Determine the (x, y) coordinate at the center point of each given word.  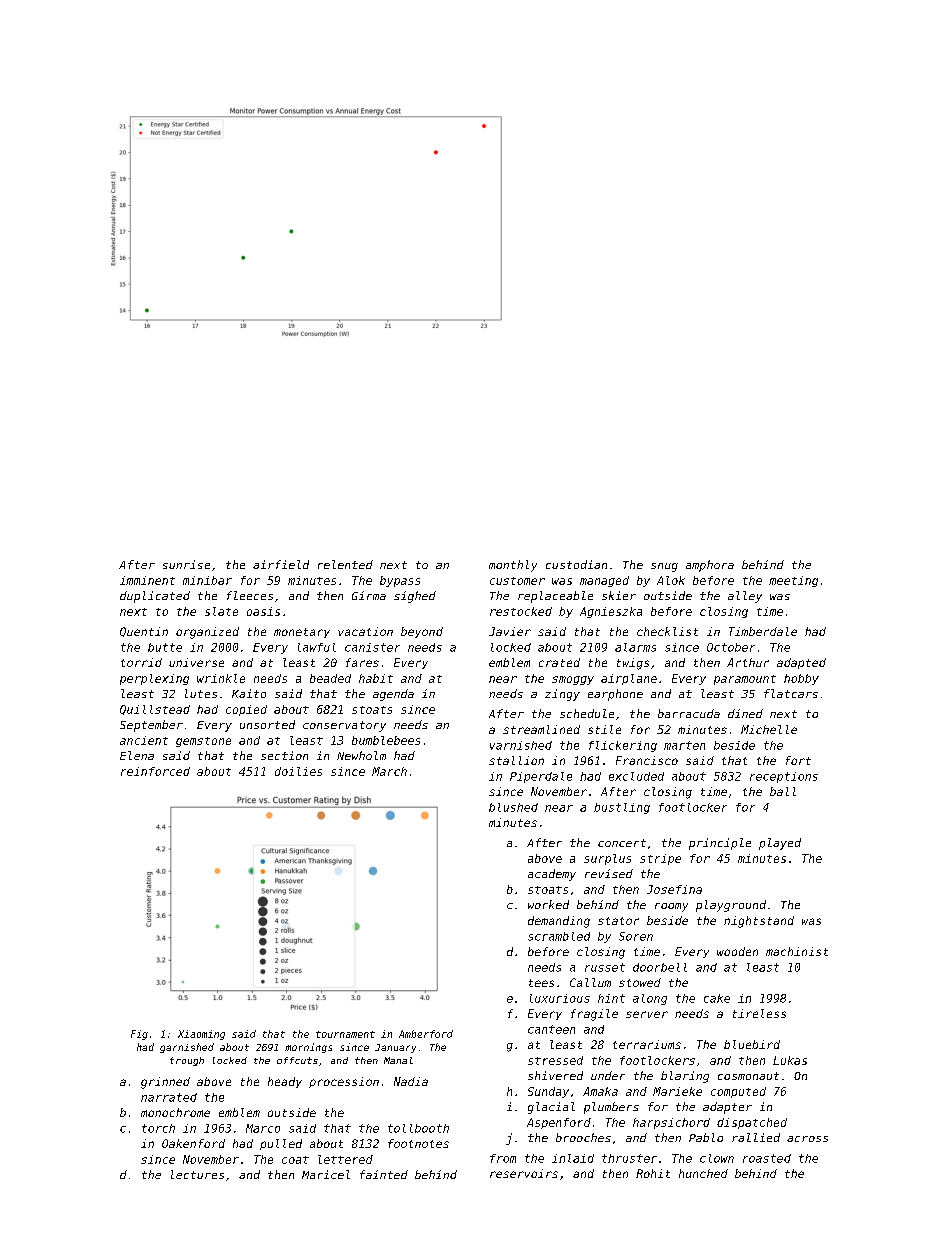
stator (618, 921)
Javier (510, 631)
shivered (555, 1075)
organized (207, 633)
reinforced (155, 771)
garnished (187, 1048)
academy (552, 875)
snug (664, 567)
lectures (197, 1174)
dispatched (752, 1123)
